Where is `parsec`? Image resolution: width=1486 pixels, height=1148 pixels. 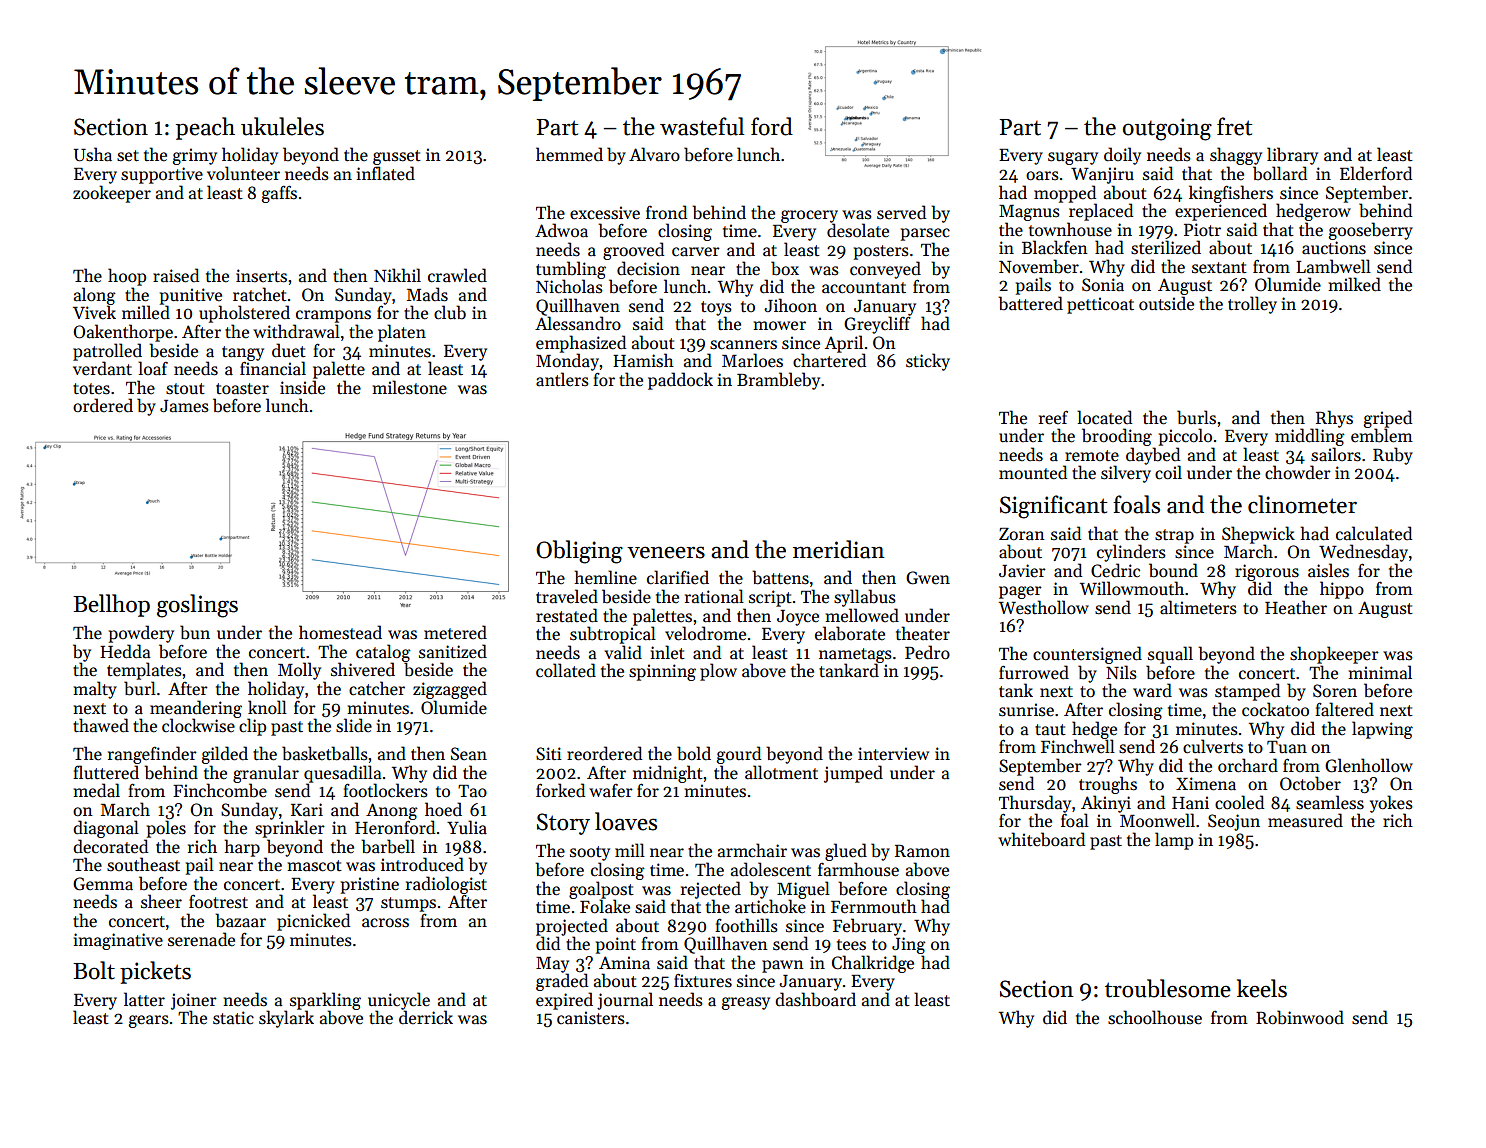 parsec is located at coordinates (925, 234).
